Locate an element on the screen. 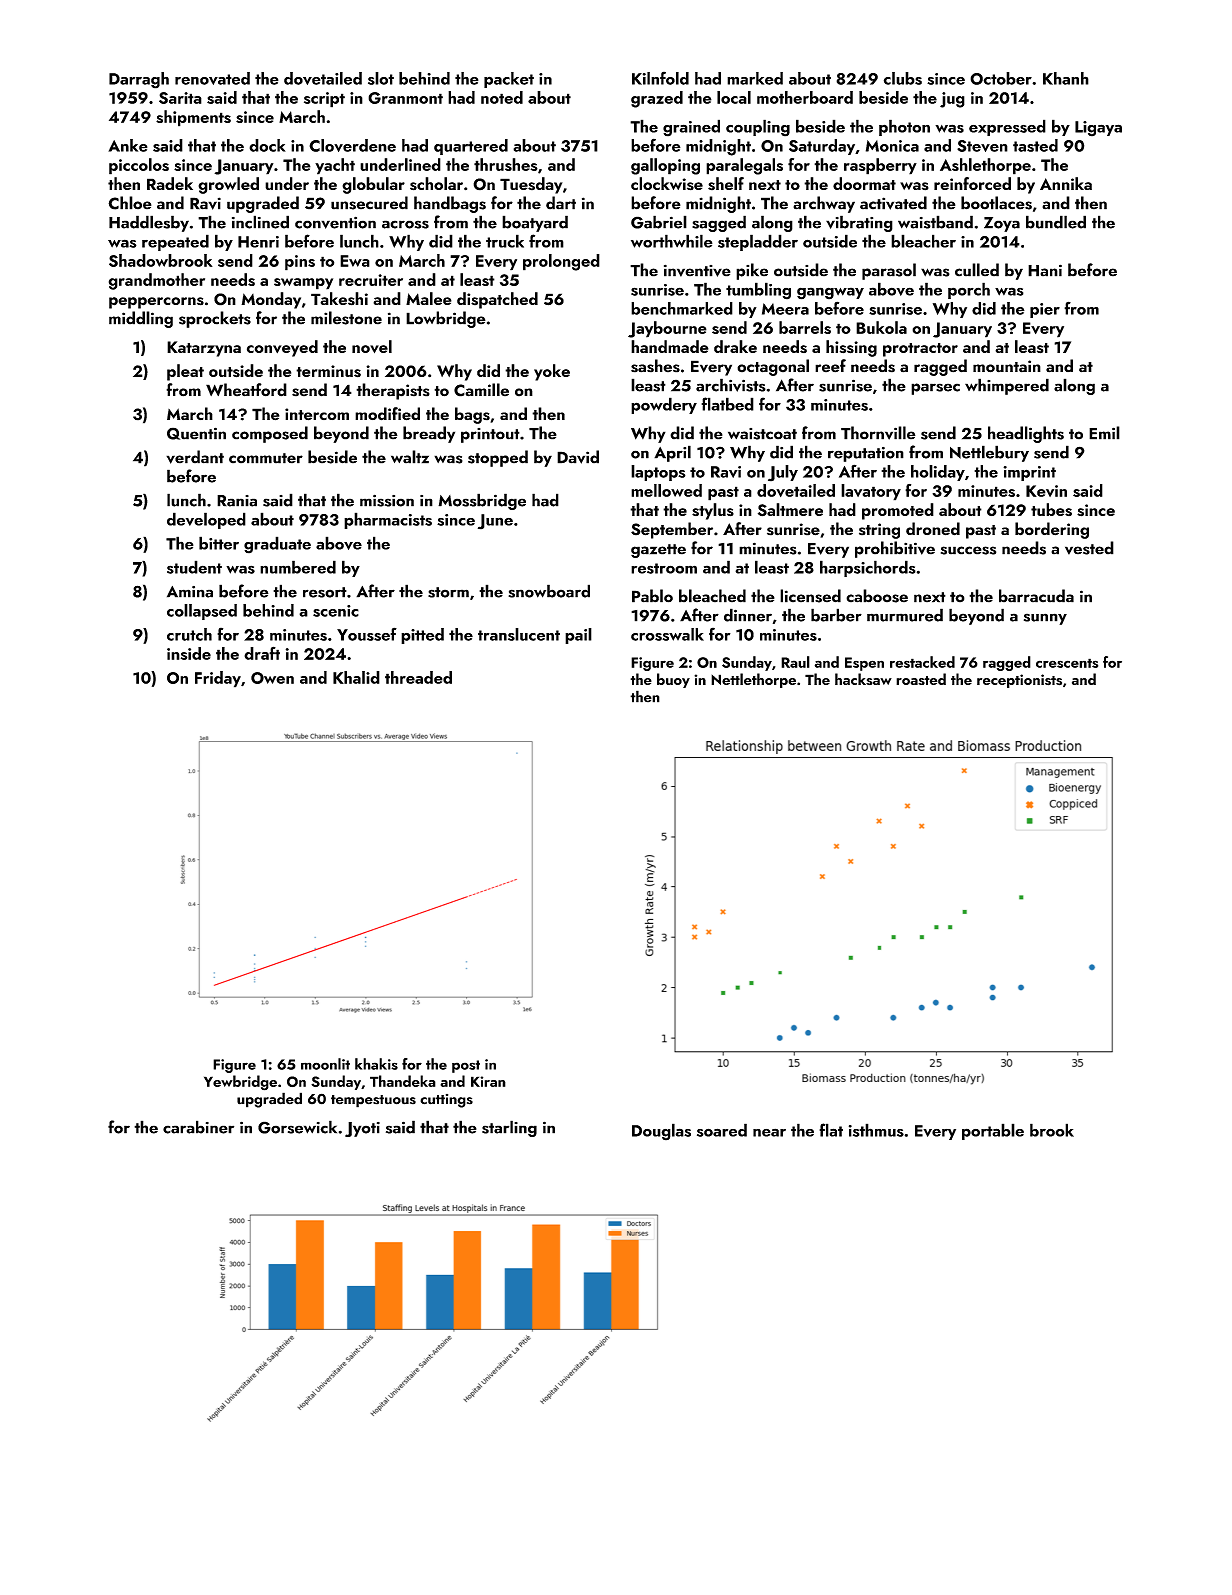 The height and width of the screenshot is (1595, 1232). waistband is located at coordinates (935, 222).
